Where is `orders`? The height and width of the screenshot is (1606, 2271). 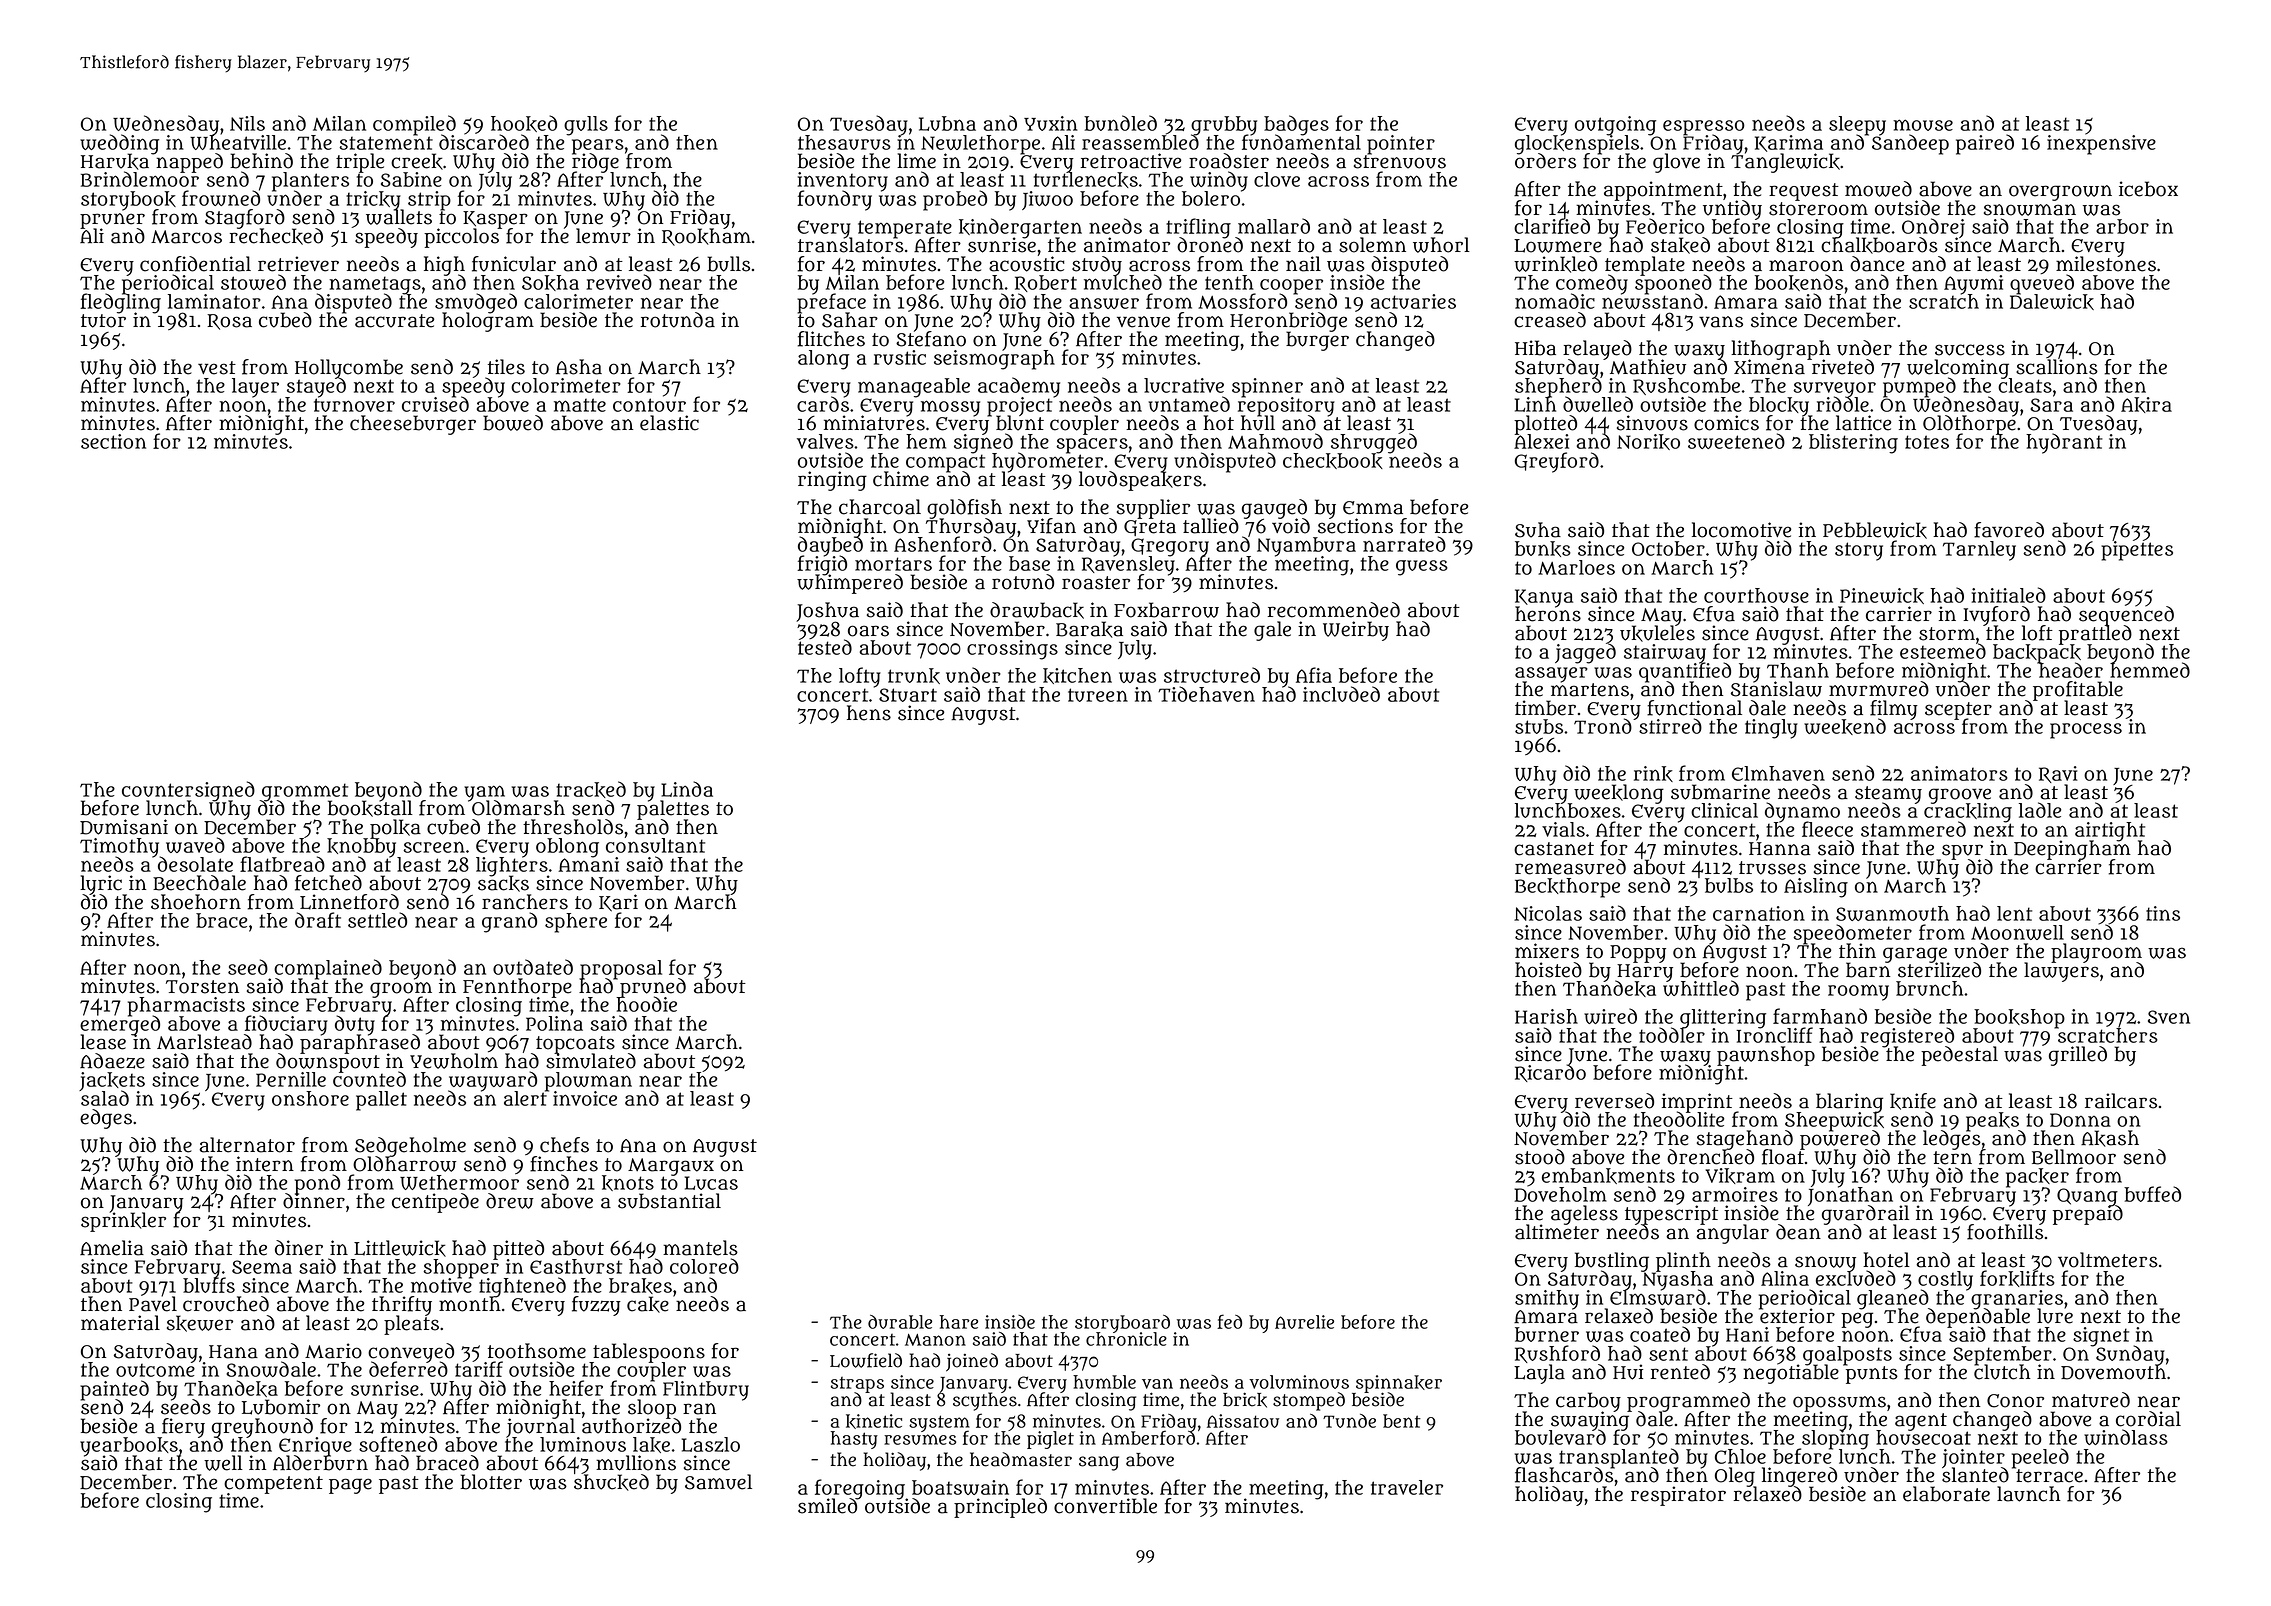 orders is located at coordinates (1545, 161).
